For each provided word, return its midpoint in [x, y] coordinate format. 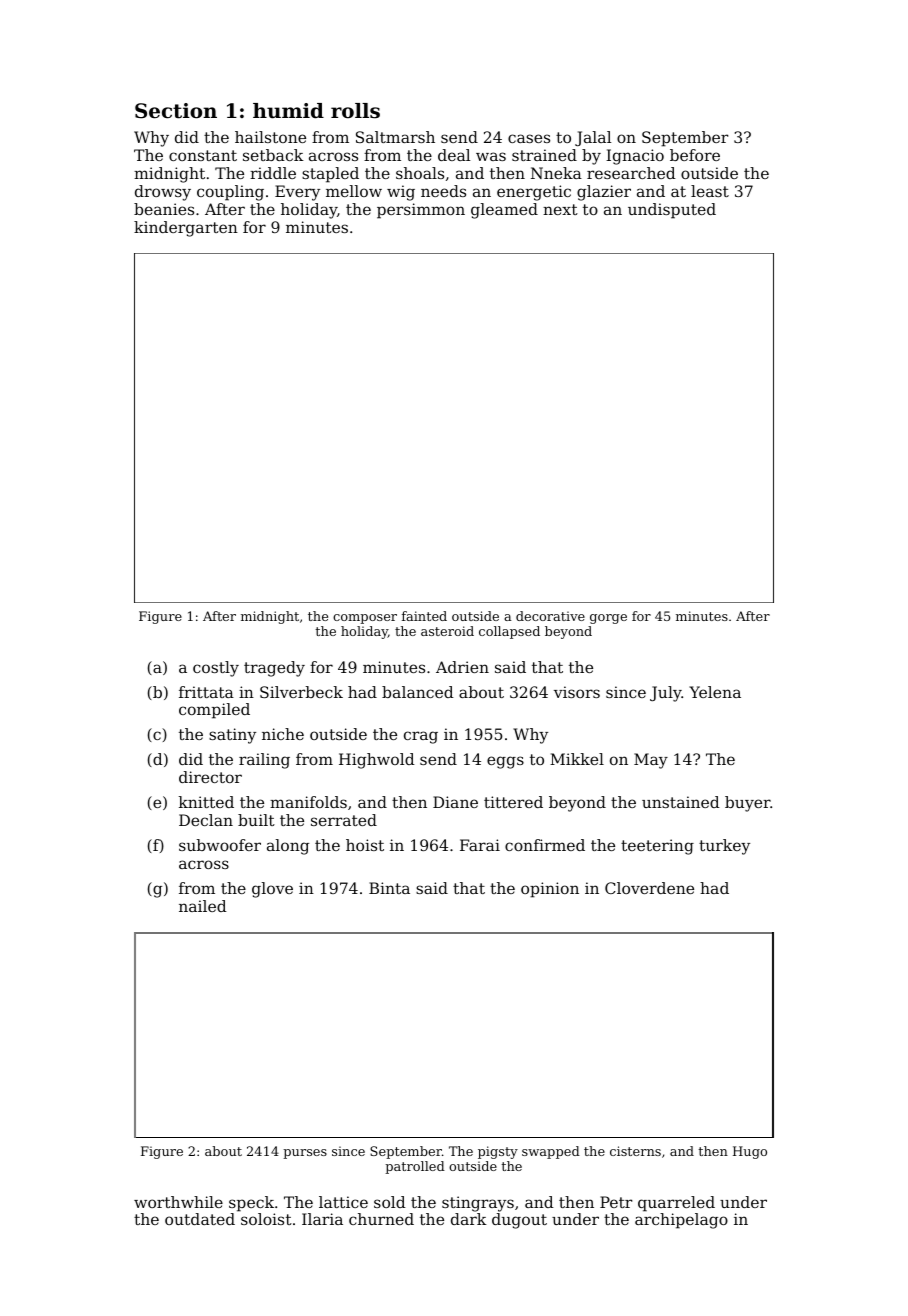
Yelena [715, 692]
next [560, 209]
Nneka [556, 173]
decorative [550, 616]
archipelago [681, 1221]
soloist [266, 1219]
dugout [519, 1221]
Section [176, 111]
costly [216, 669]
